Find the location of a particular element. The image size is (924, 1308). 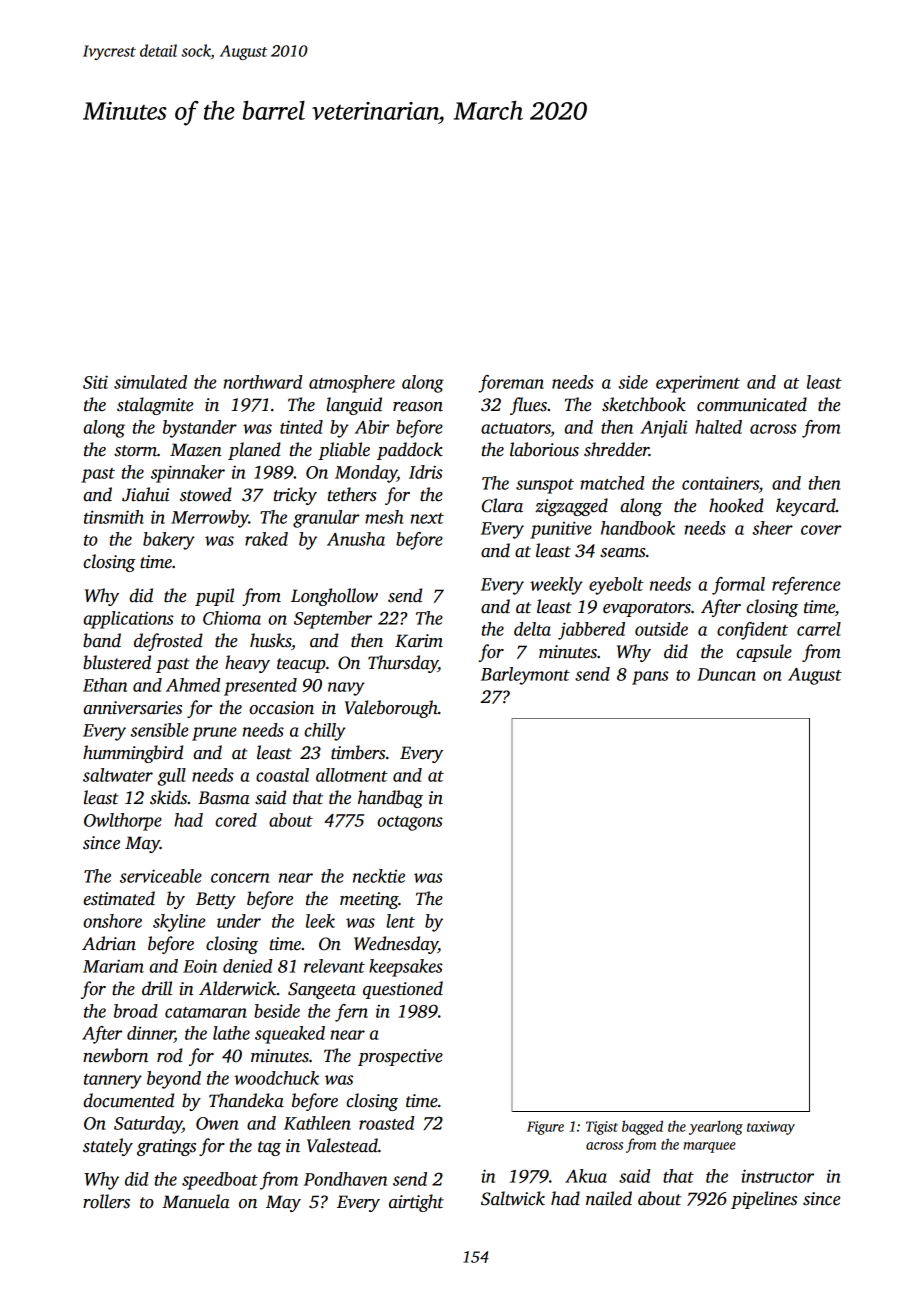

cored is located at coordinates (236, 820).
